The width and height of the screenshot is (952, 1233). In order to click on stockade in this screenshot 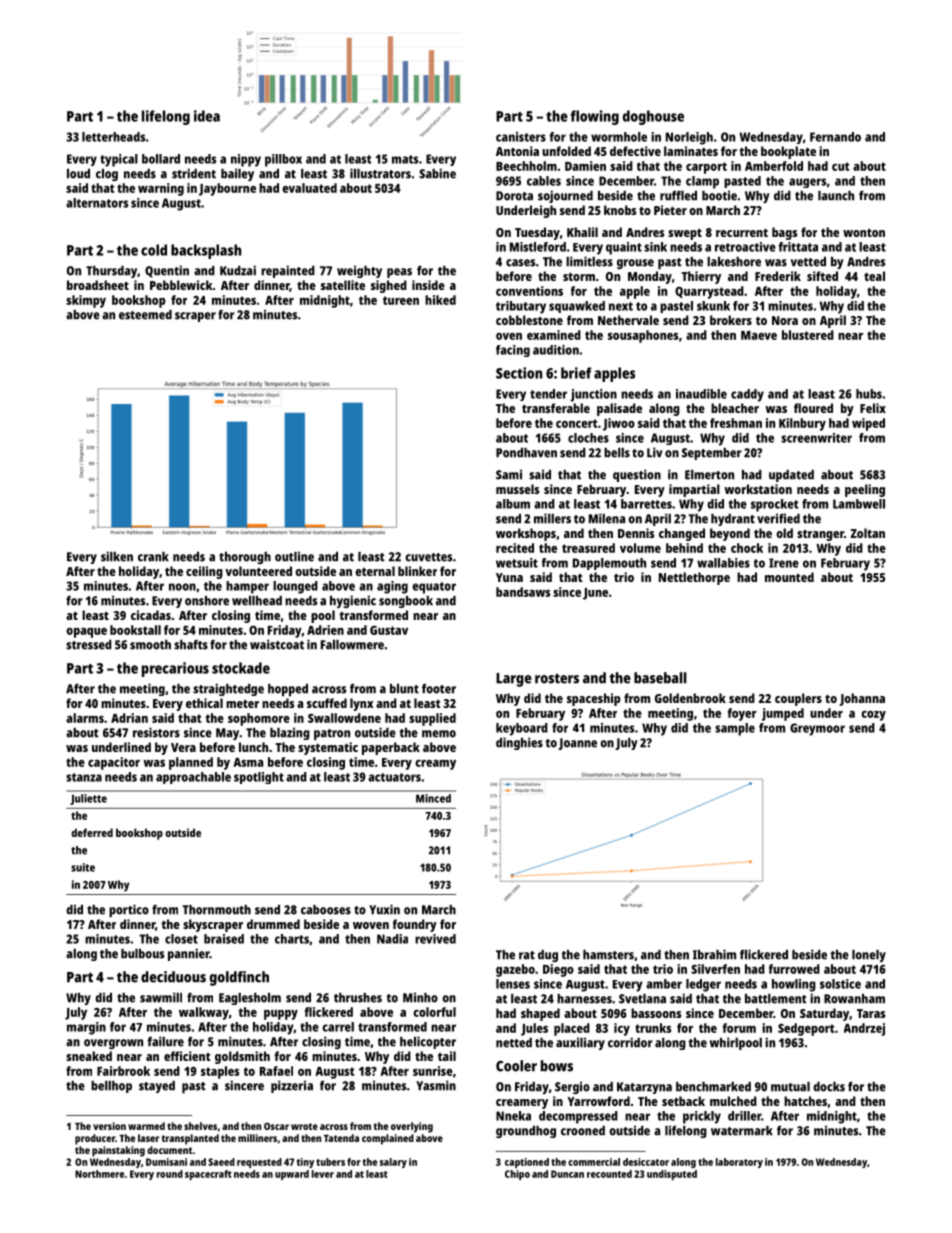, I will do `click(241, 668)`.
